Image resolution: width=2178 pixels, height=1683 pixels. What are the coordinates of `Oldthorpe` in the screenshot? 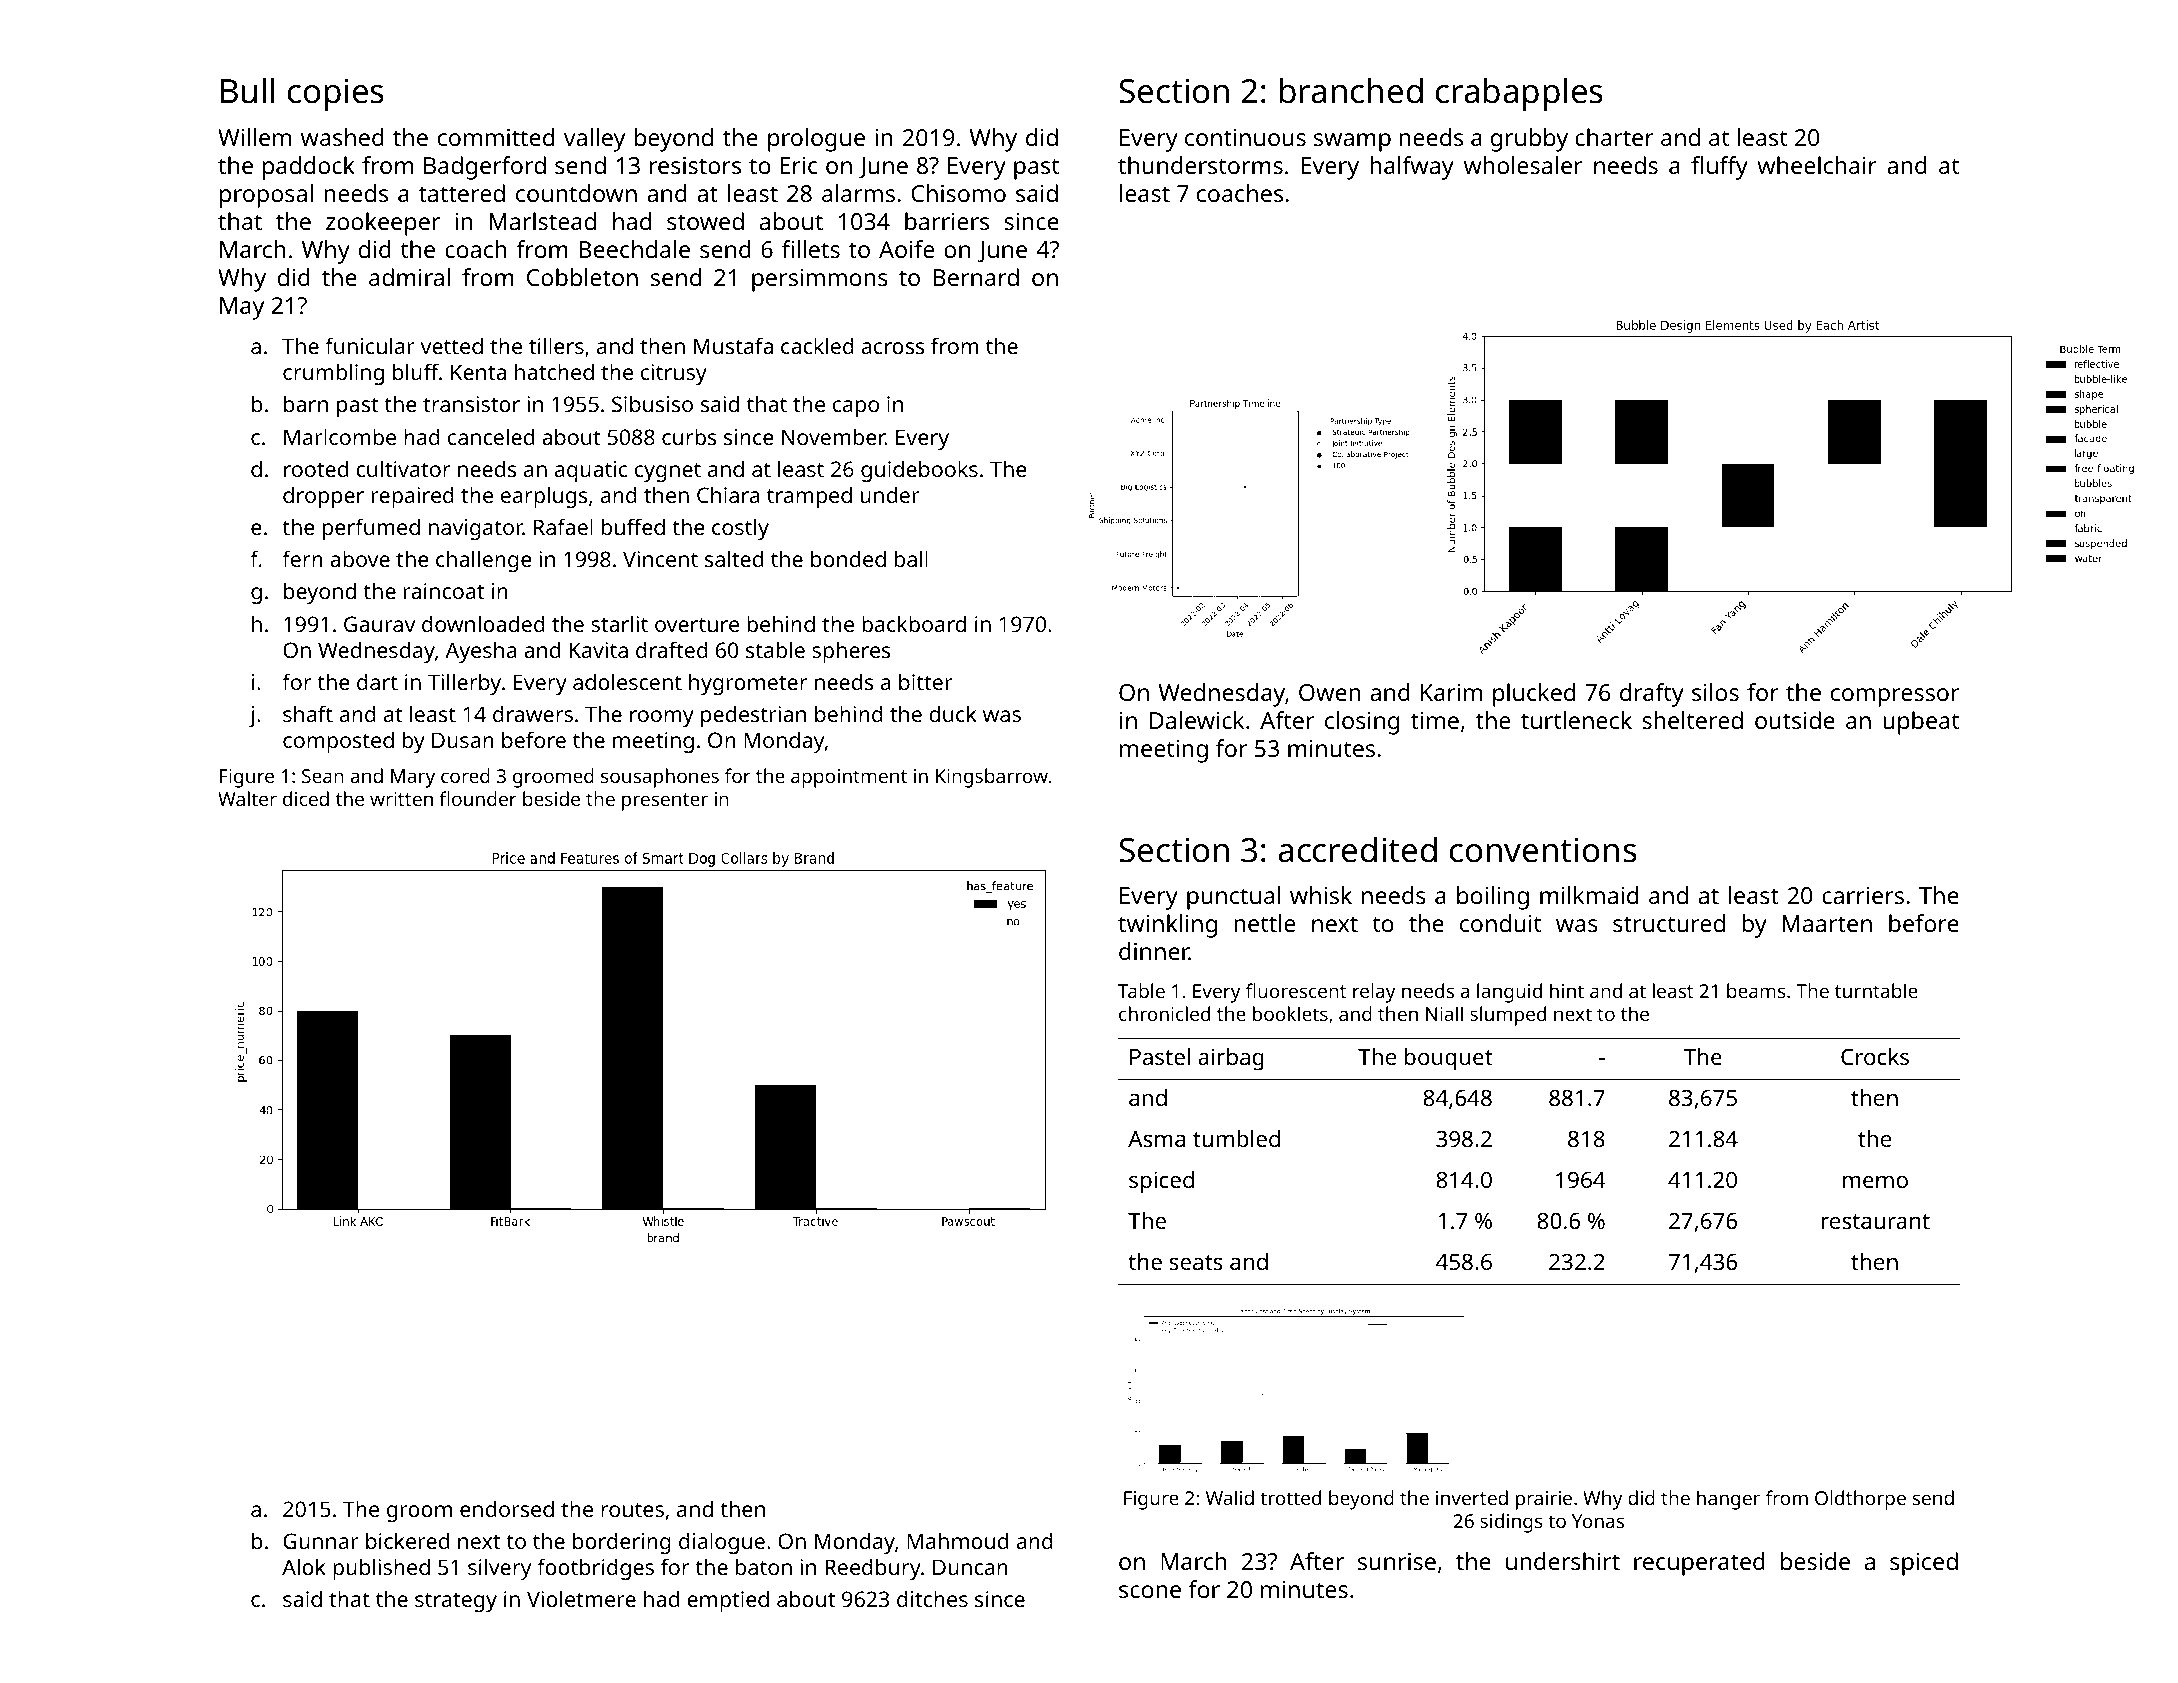 It's located at (1860, 1500).
